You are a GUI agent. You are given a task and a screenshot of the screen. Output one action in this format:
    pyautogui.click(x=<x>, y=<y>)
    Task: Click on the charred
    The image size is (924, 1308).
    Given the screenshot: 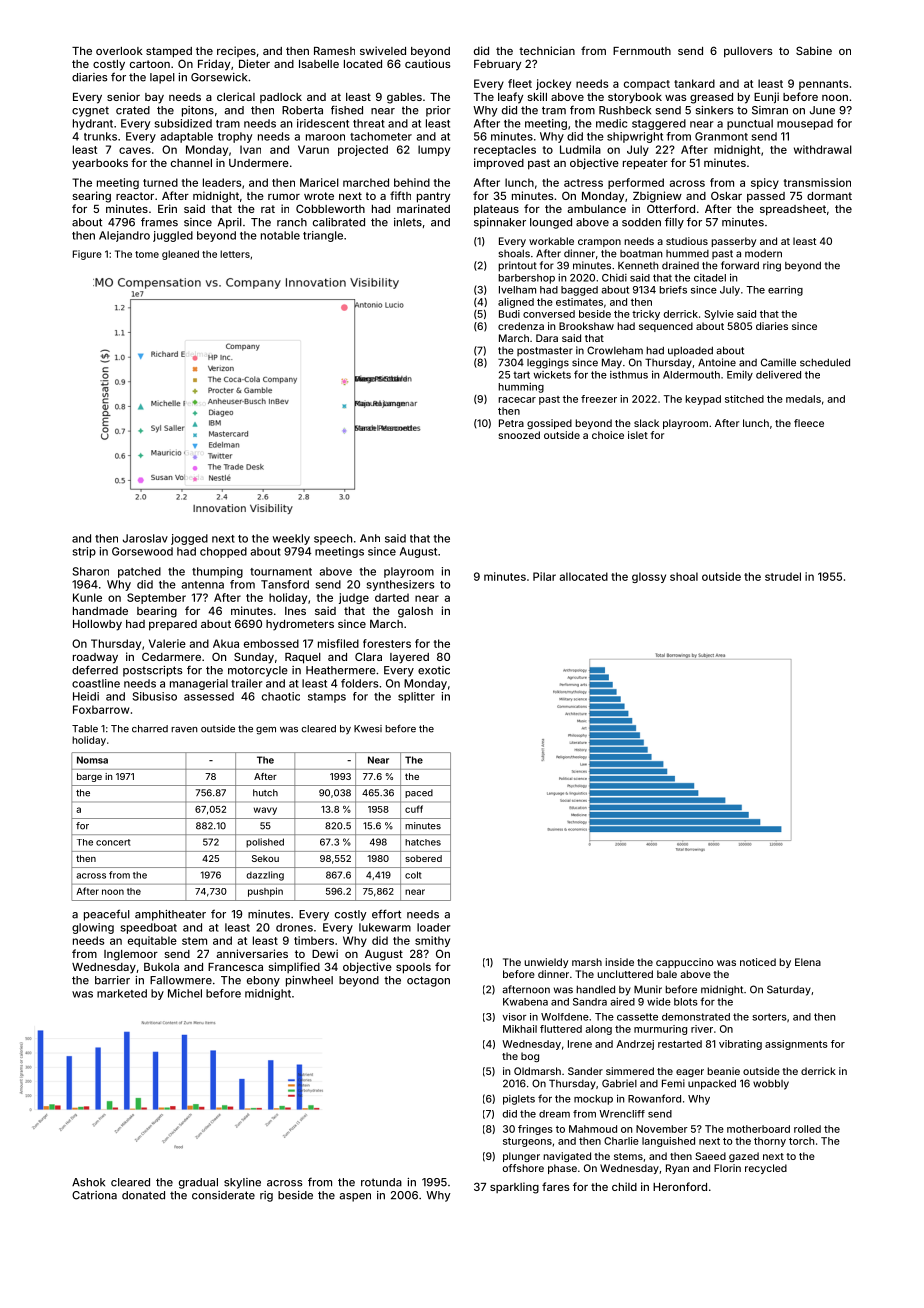 What is the action you would take?
    pyautogui.click(x=150, y=729)
